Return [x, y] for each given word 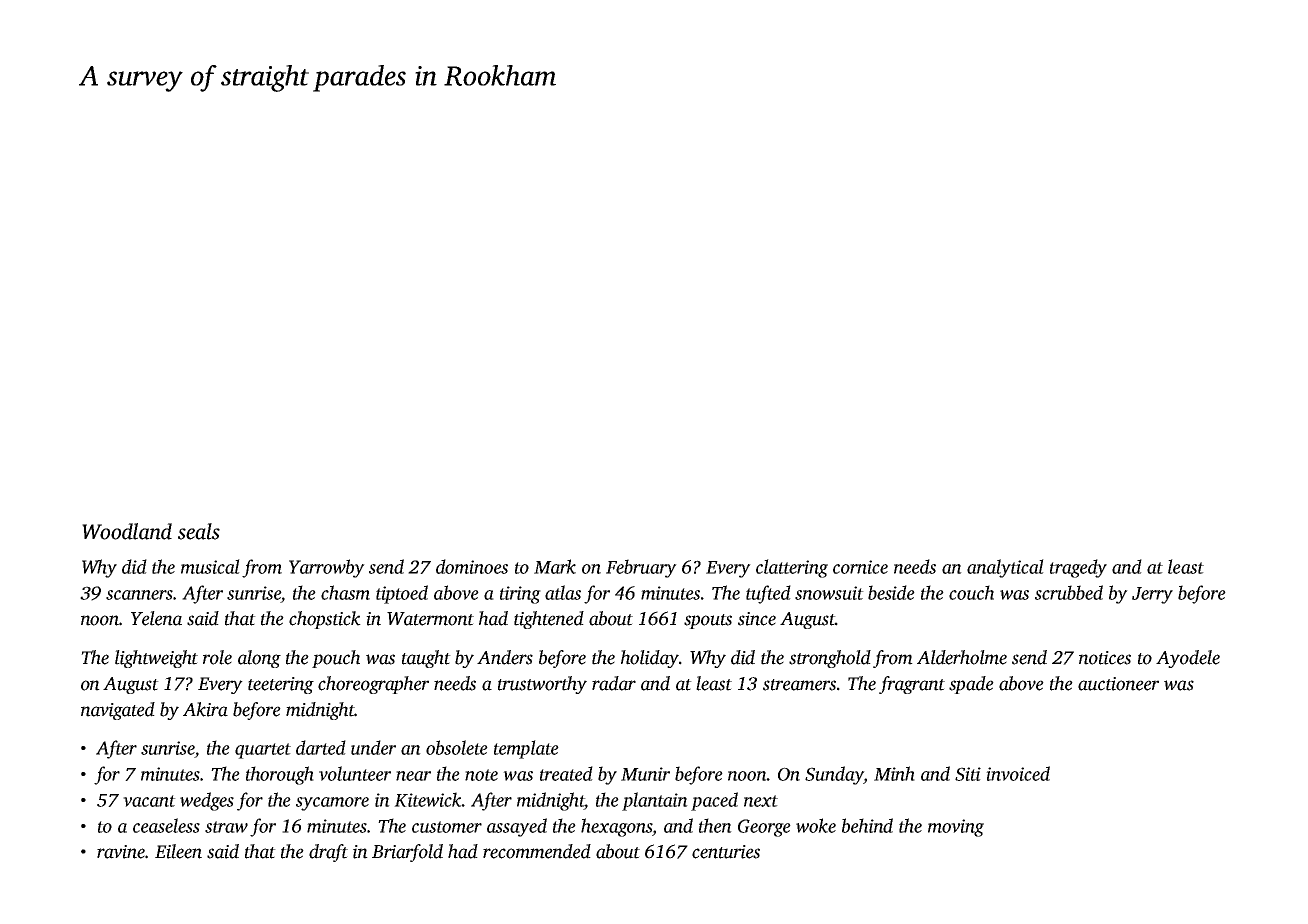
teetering [281, 685]
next [761, 801]
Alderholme [962, 657]
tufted [768, 594]
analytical [1005, 568]
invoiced [1018, 773]
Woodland [127, 531]
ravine [121, 852]
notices [1105, 658]
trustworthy [542, 685]
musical [210, 566]
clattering [792, 568]
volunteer [355, 773]
